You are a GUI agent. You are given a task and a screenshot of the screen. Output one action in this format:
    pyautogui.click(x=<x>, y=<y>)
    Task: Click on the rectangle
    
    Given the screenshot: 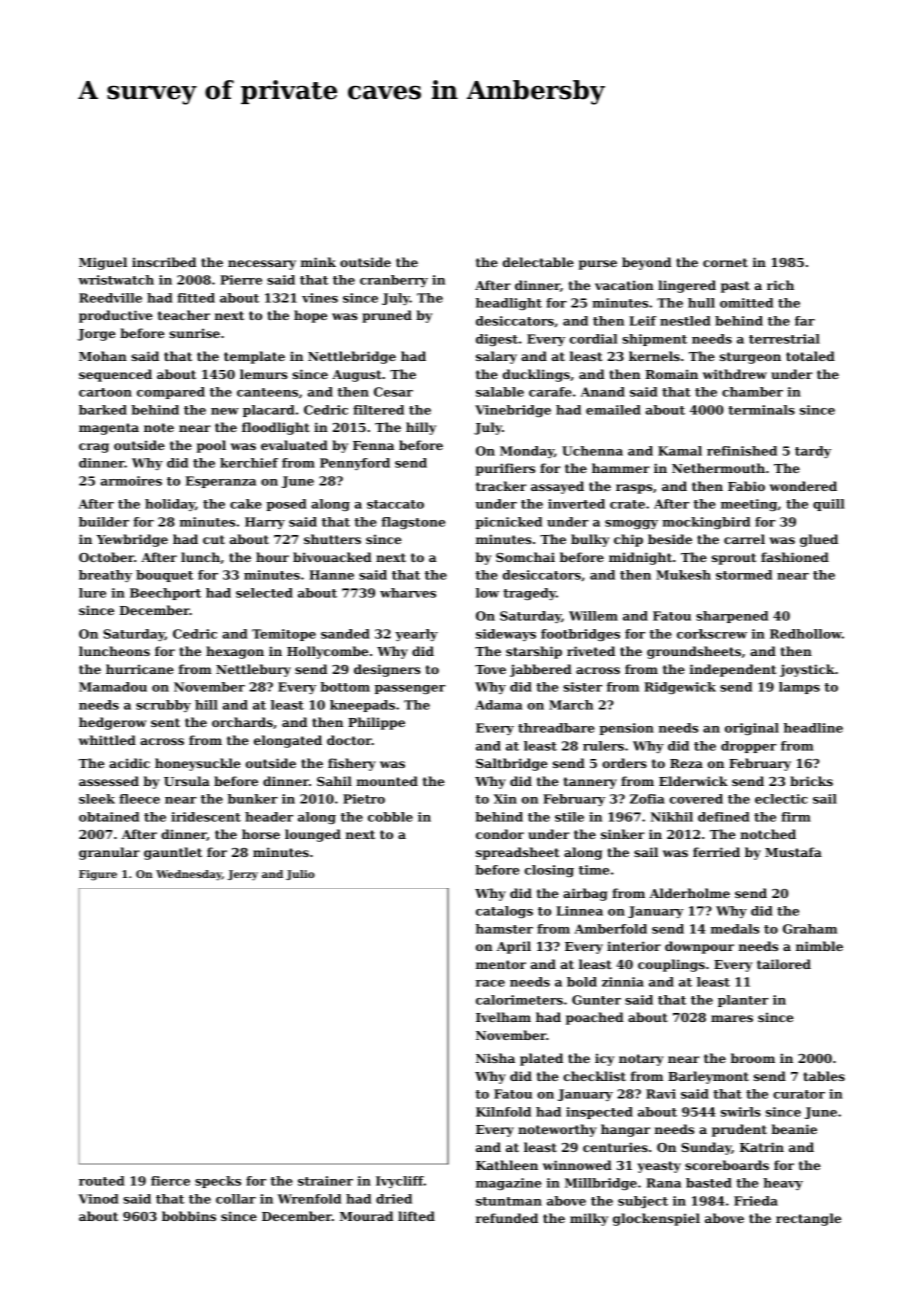 What is the action you would take?
    pyautogui.click(x=808, y=1219)
